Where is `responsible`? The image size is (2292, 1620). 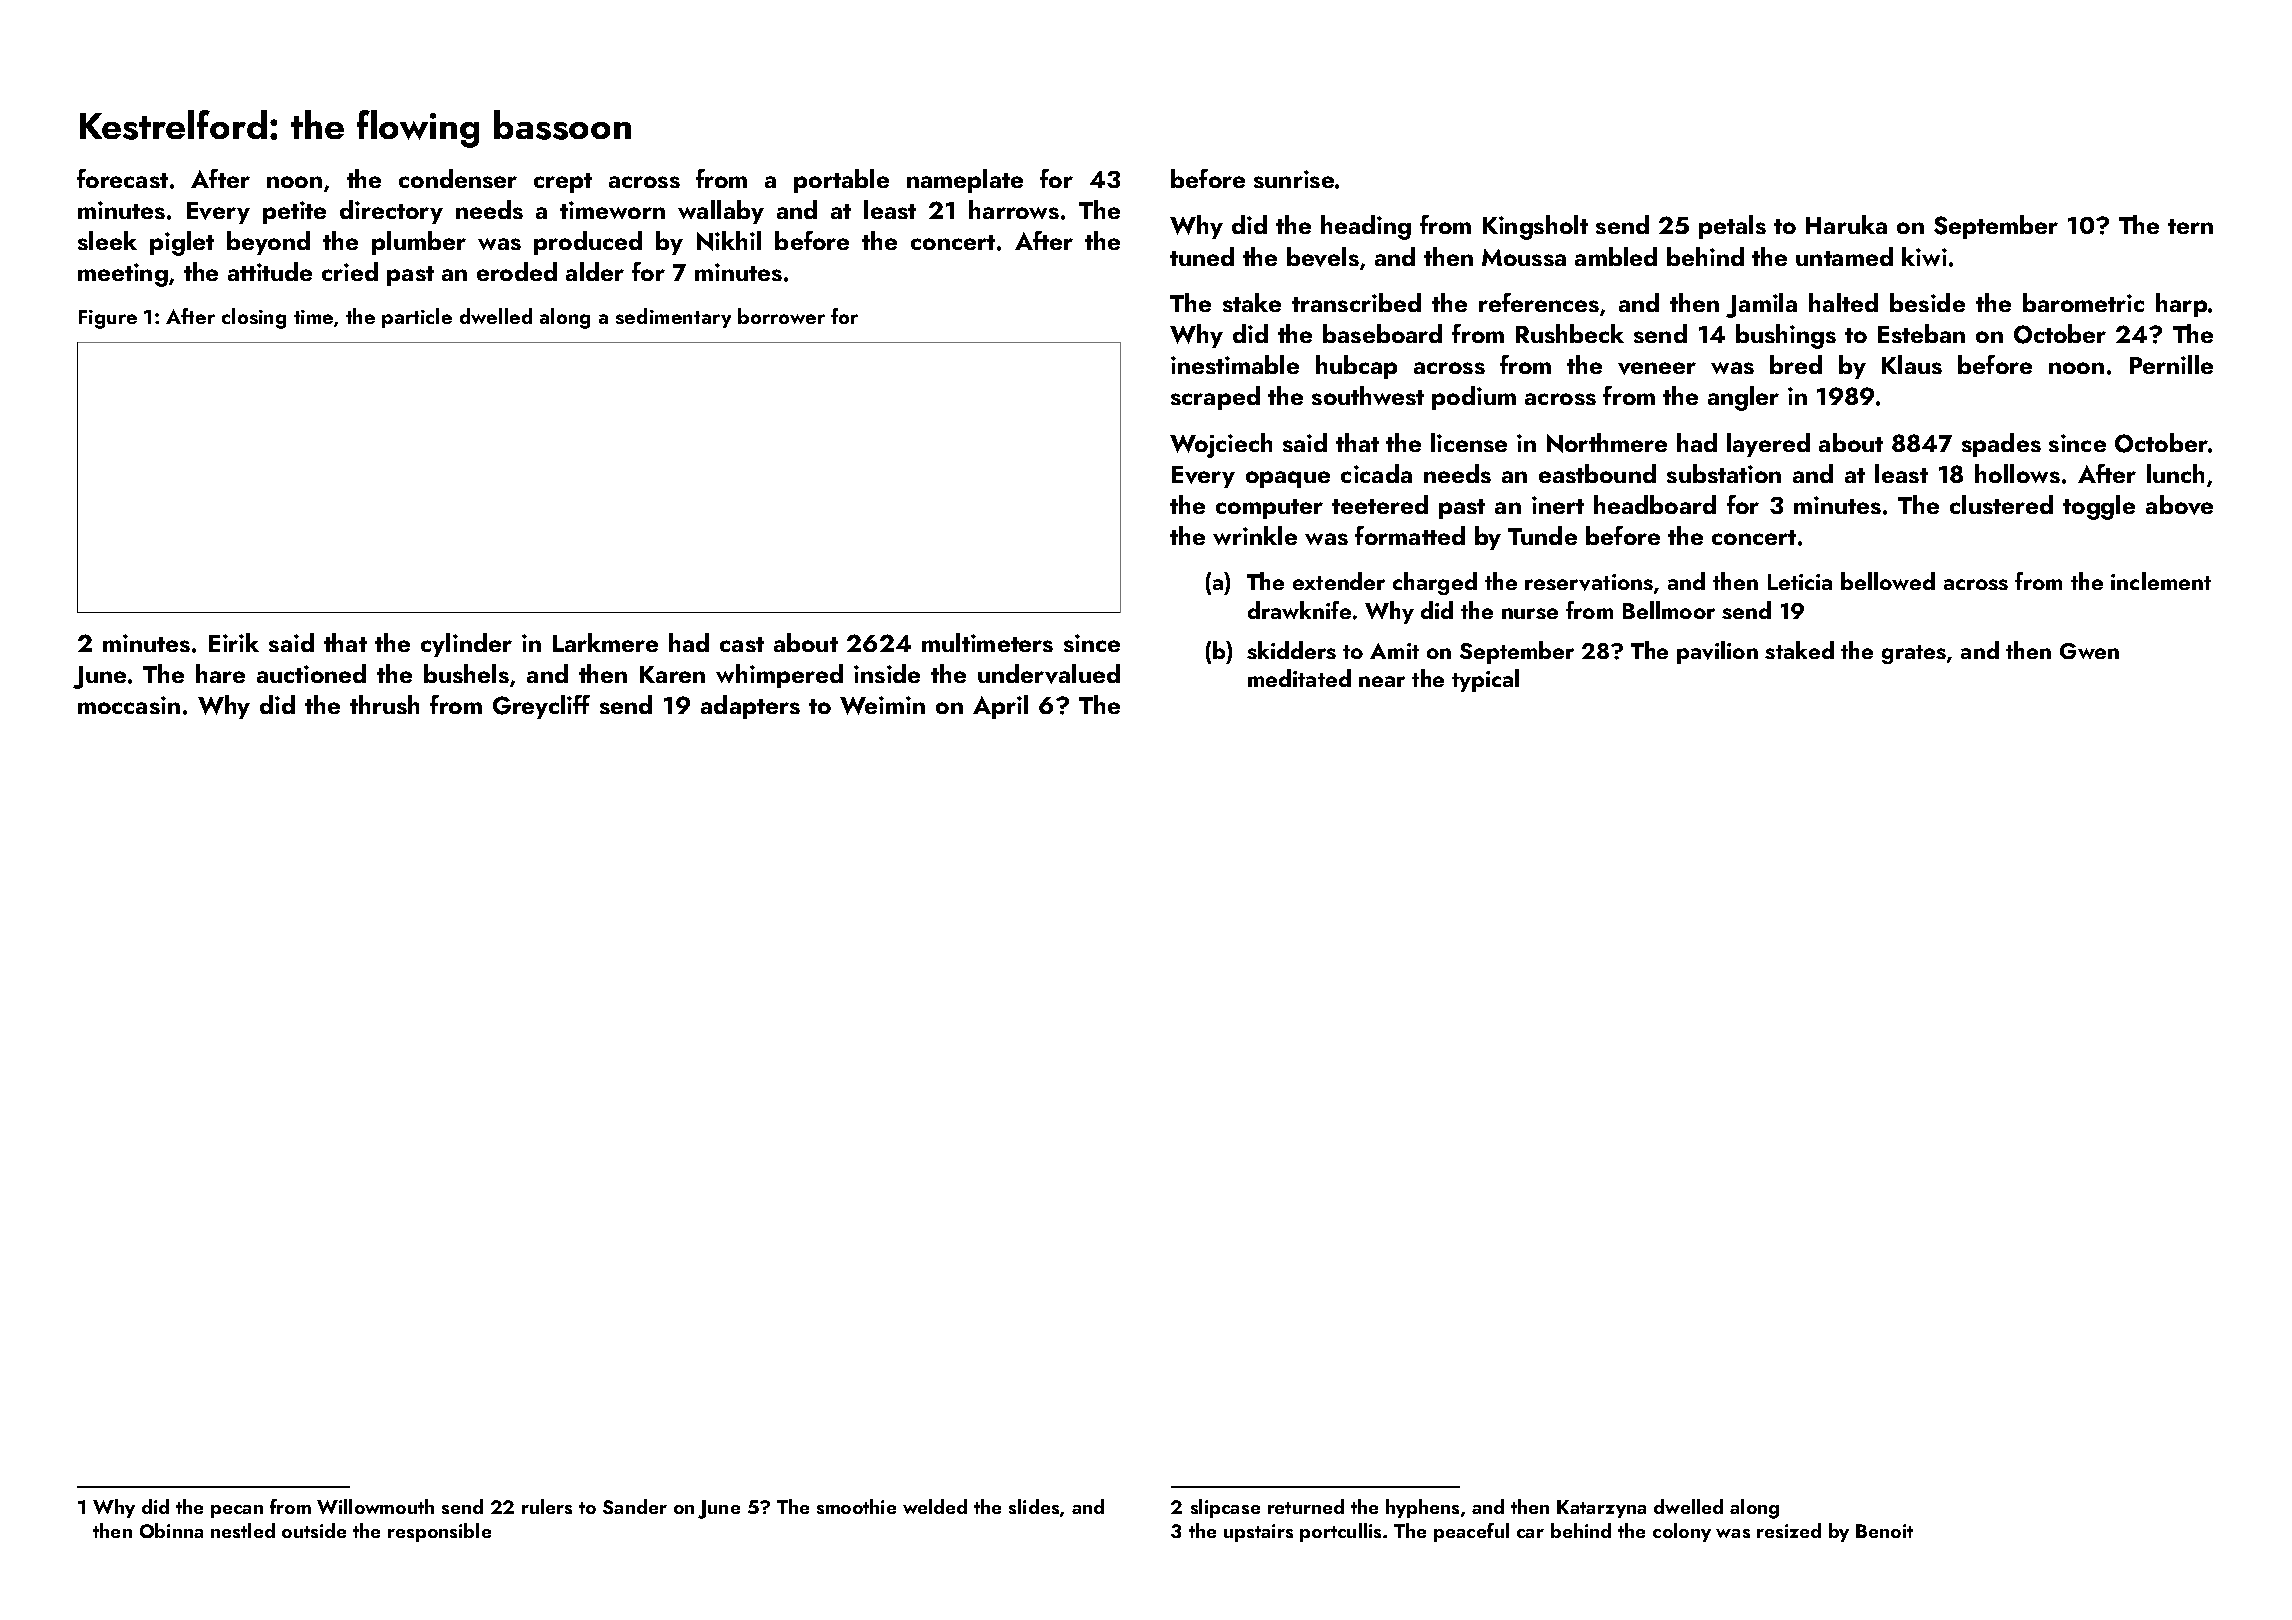 responsible is located at coordinates (439, 1532).
